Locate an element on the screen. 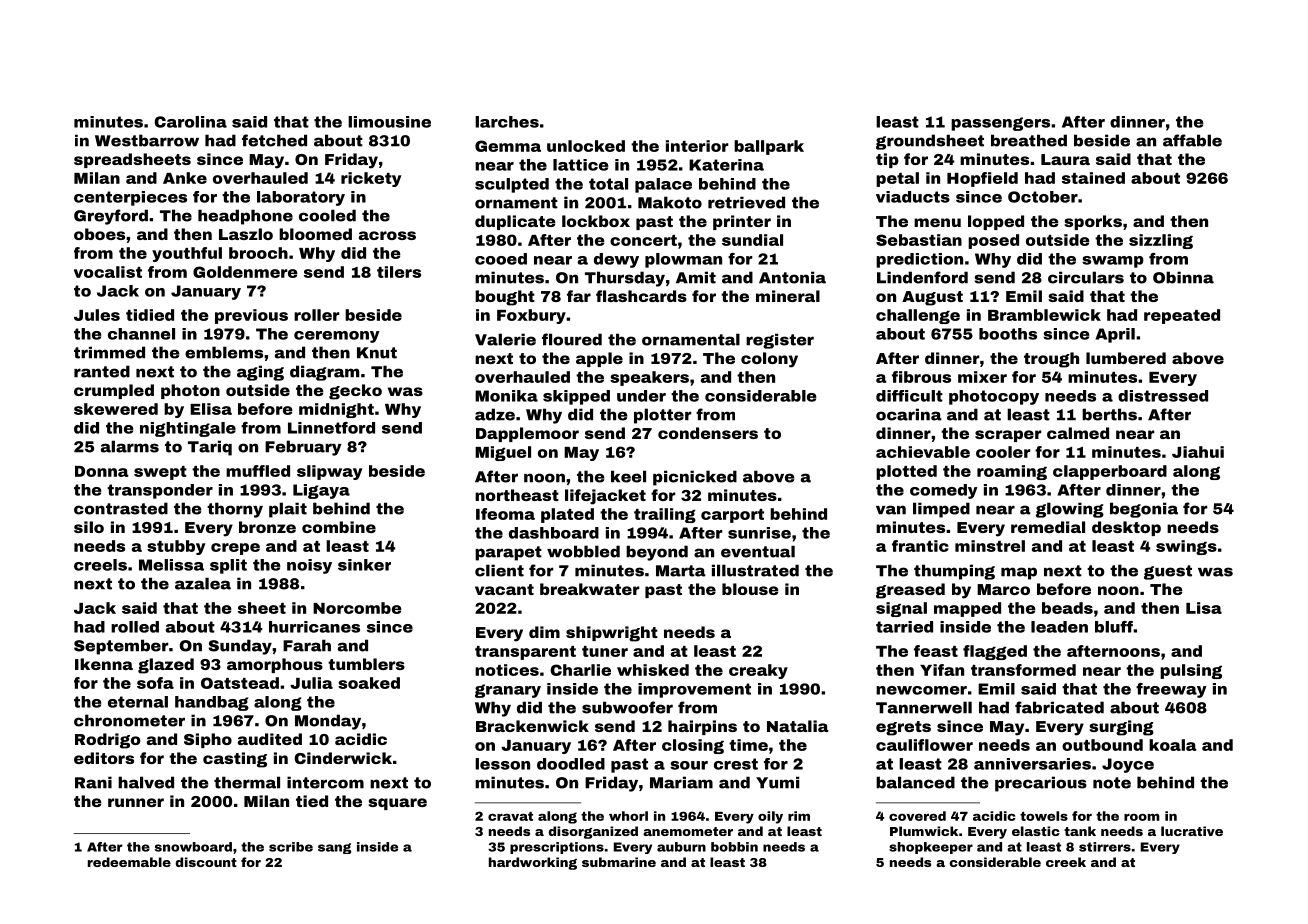 The image size is (1308, 924). redeemable is located at coordinates (129, 862).
